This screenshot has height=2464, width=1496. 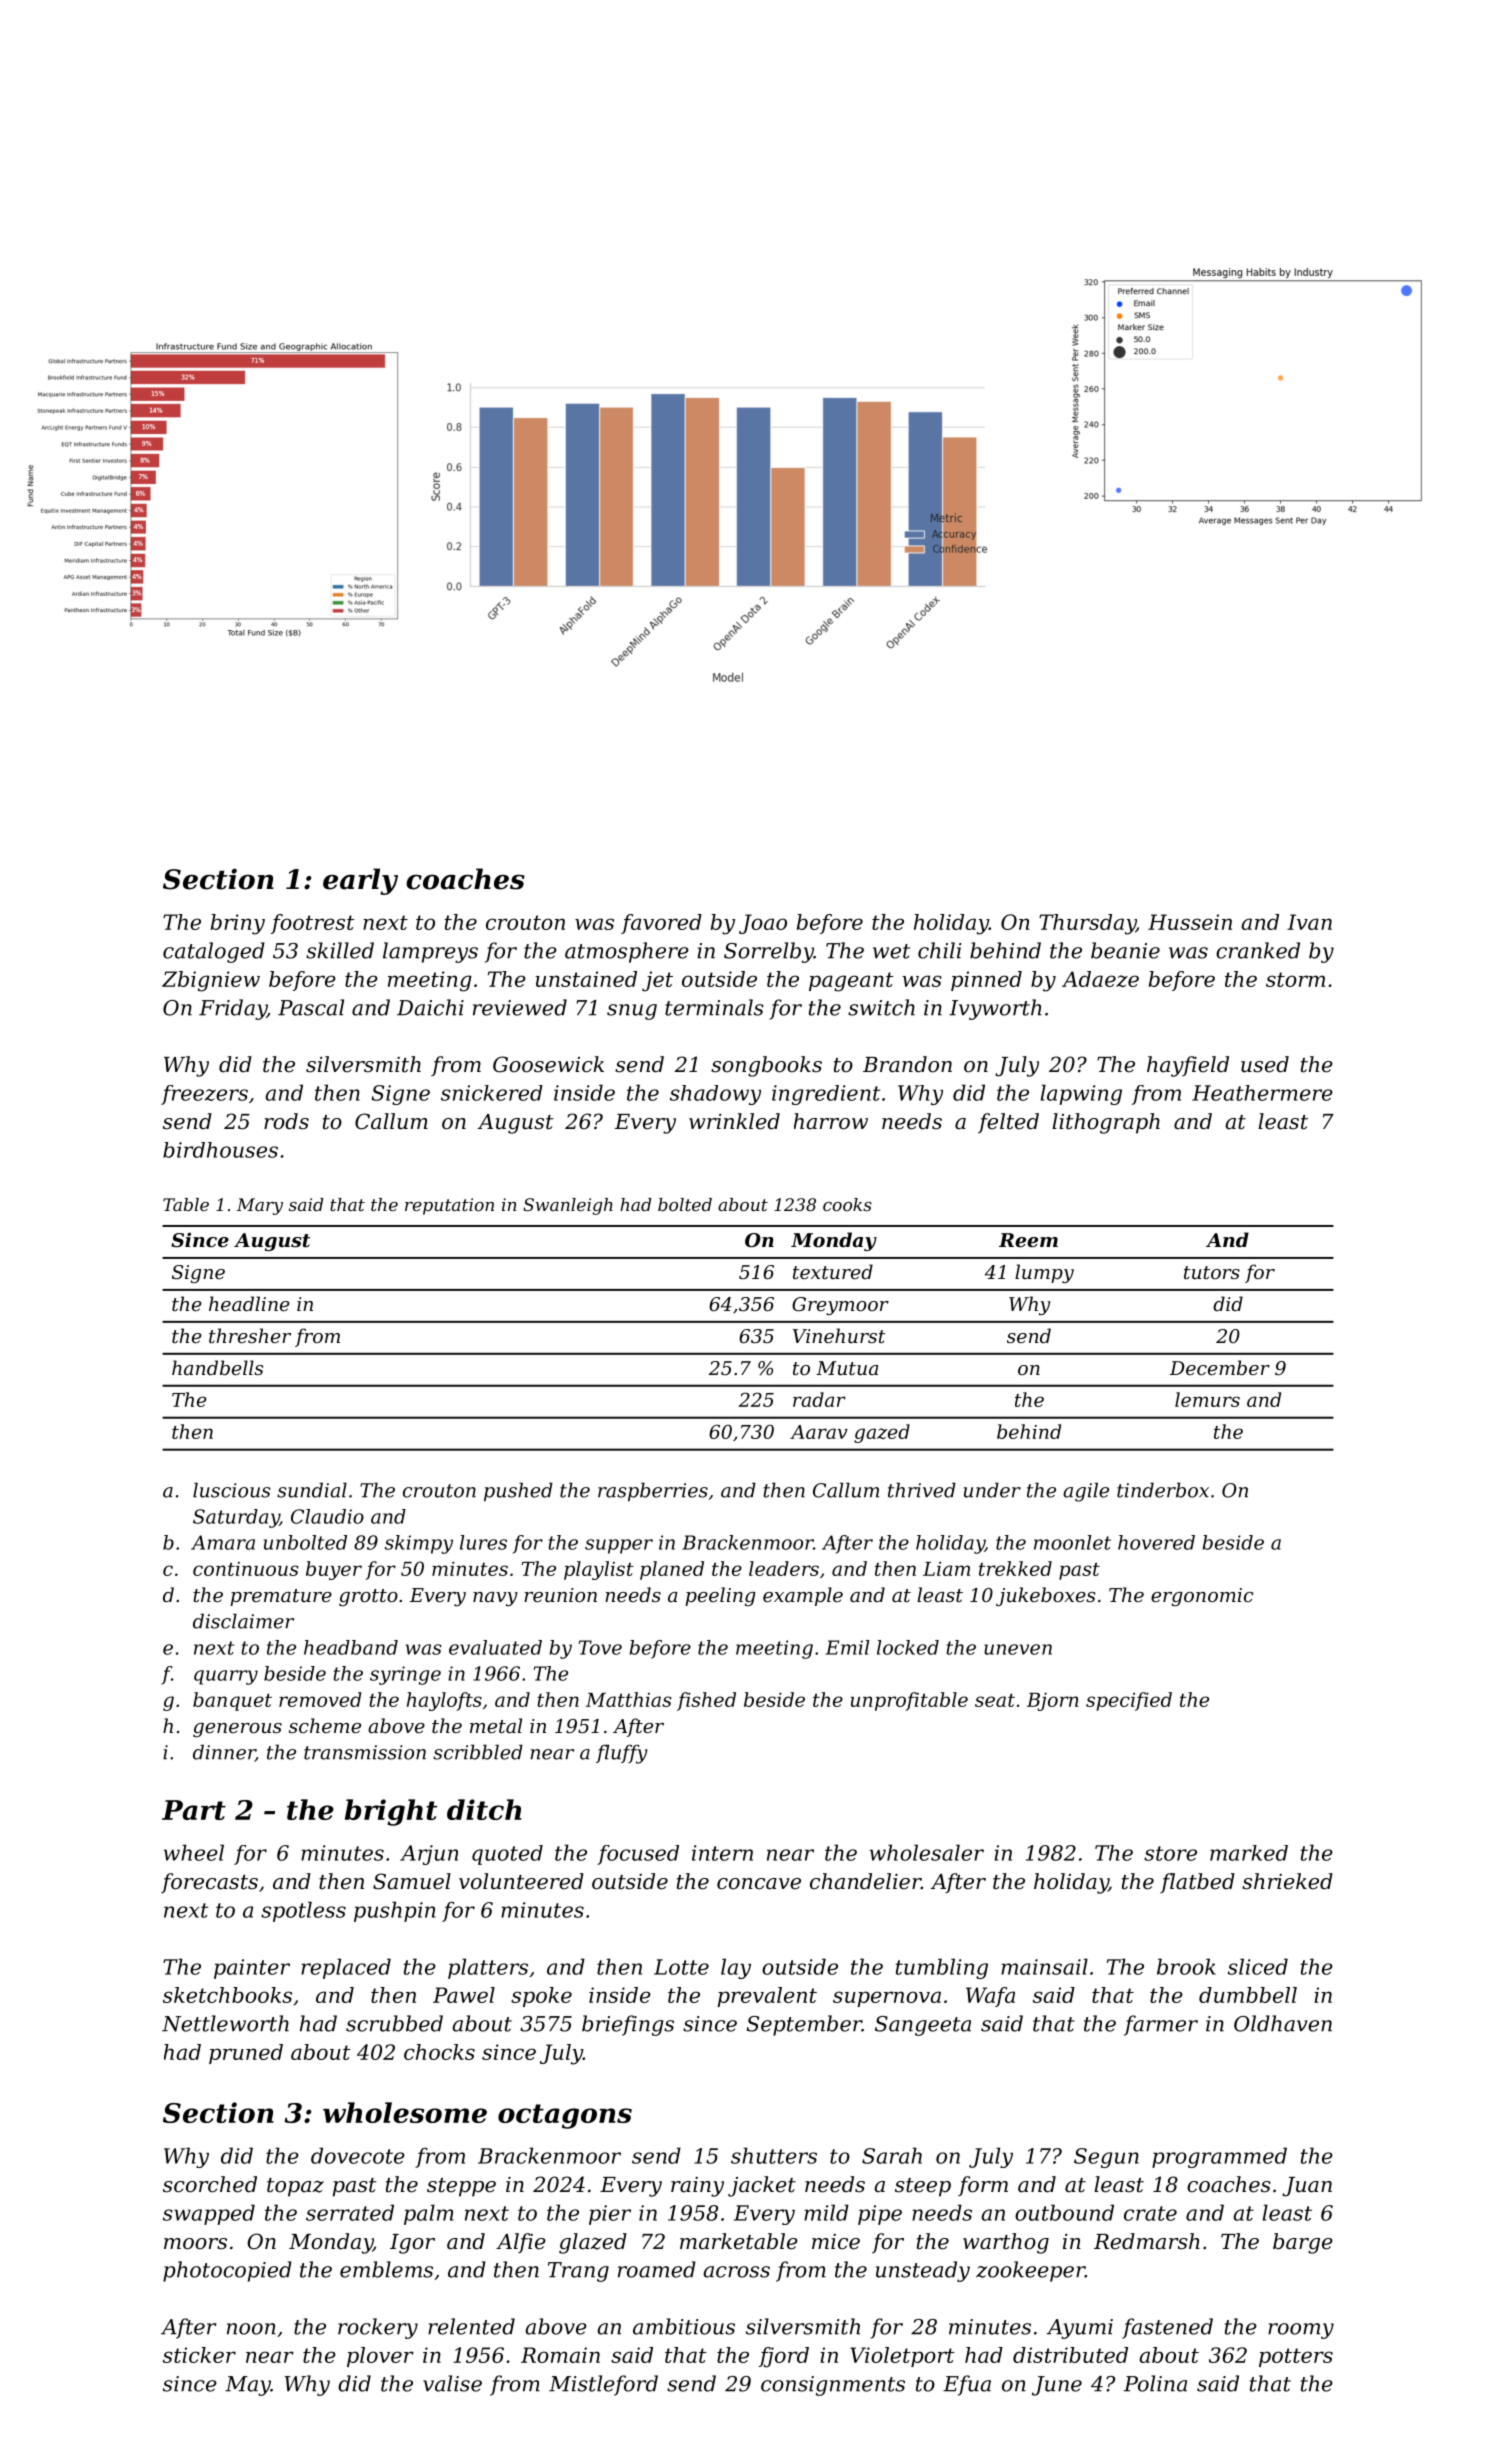 I want to click on shadowy, so click(x=715, y=1095).
